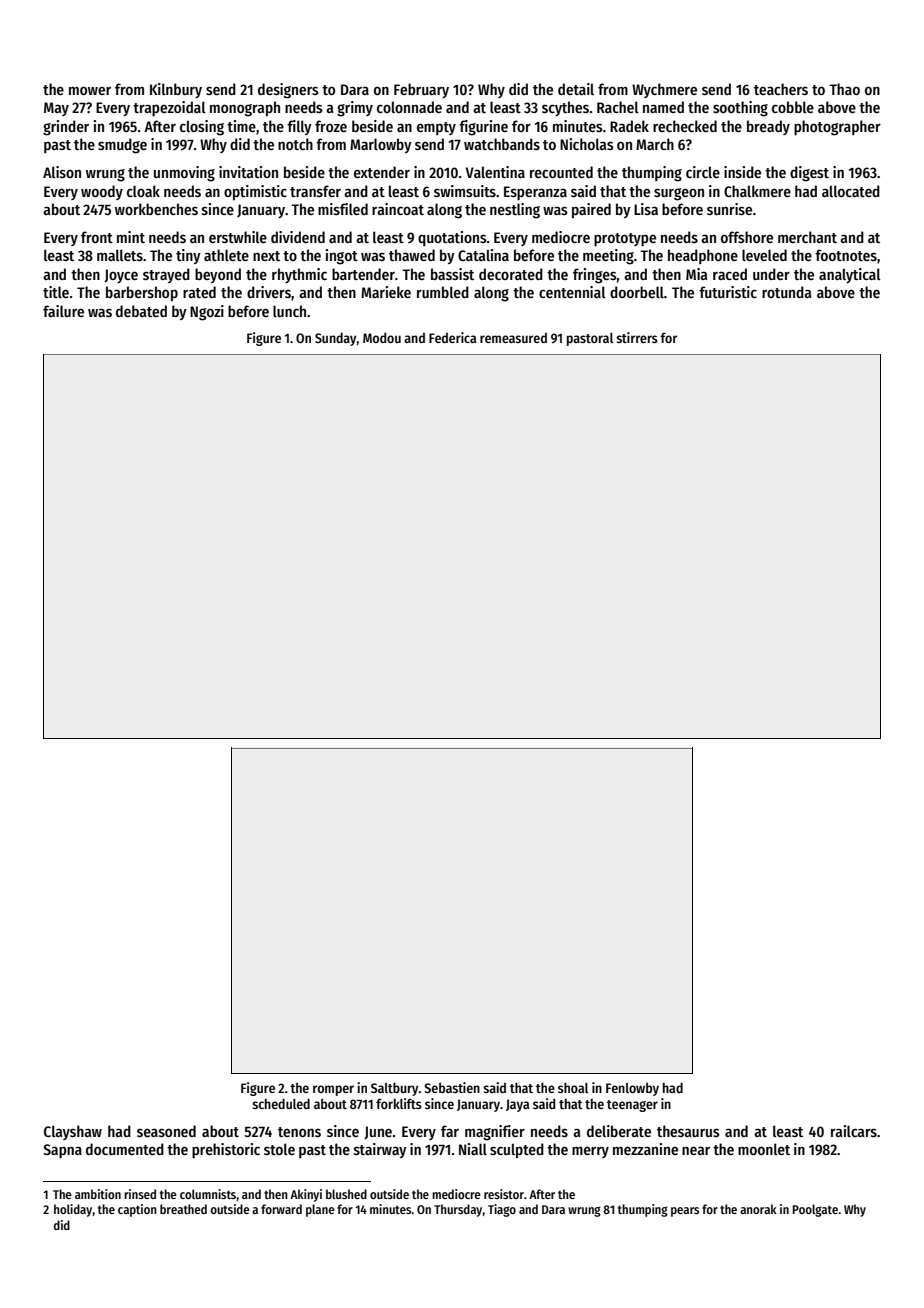 This screenshot has height=1308, width=924. What do you see at coordinates (73, 1132) in the screenshot?
I see `Clayshaw` at bounding box center [73, 1132].
